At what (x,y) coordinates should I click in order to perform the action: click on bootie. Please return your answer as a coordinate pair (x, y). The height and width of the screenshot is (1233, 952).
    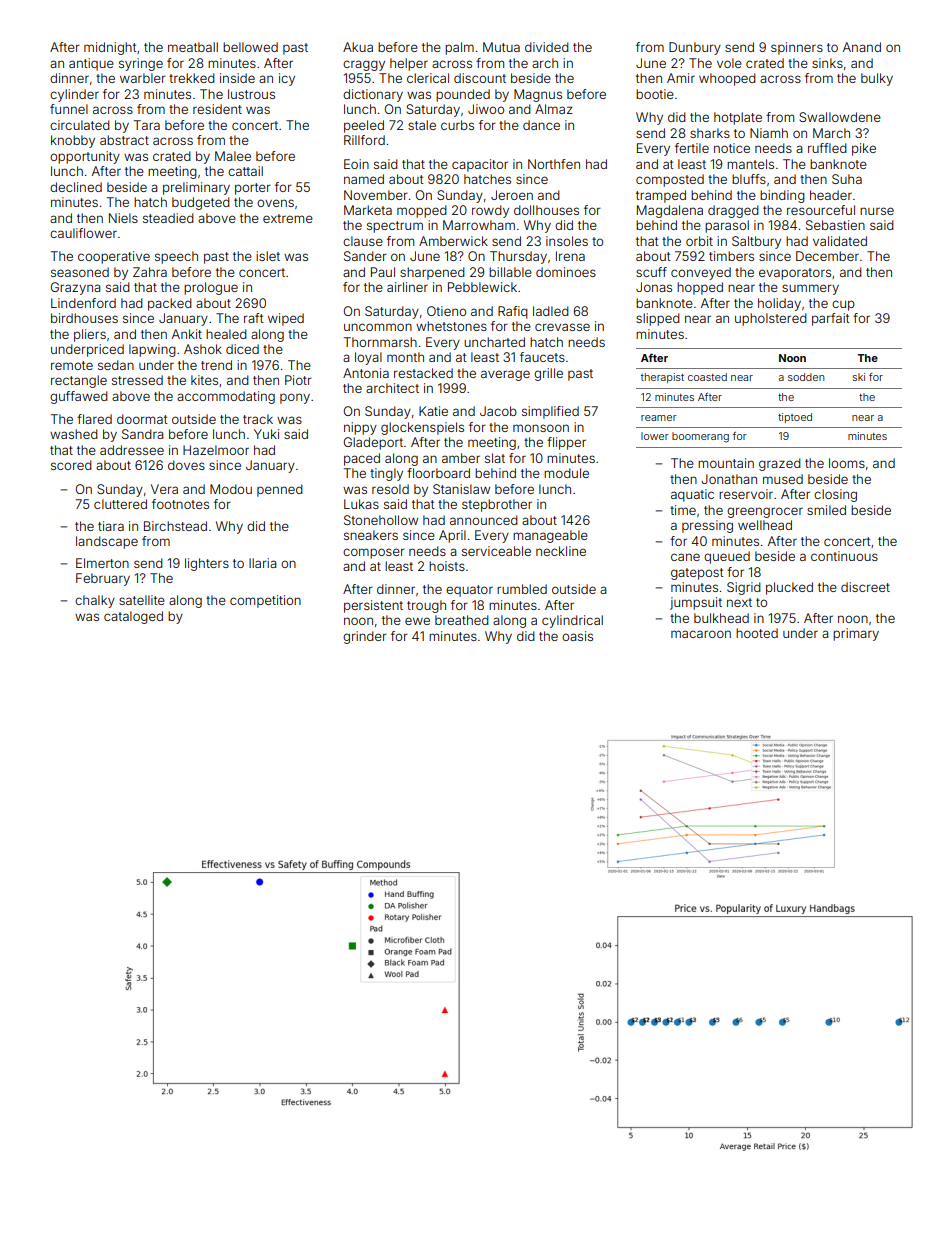
    Looking at the image, I should click on (655, 94).
